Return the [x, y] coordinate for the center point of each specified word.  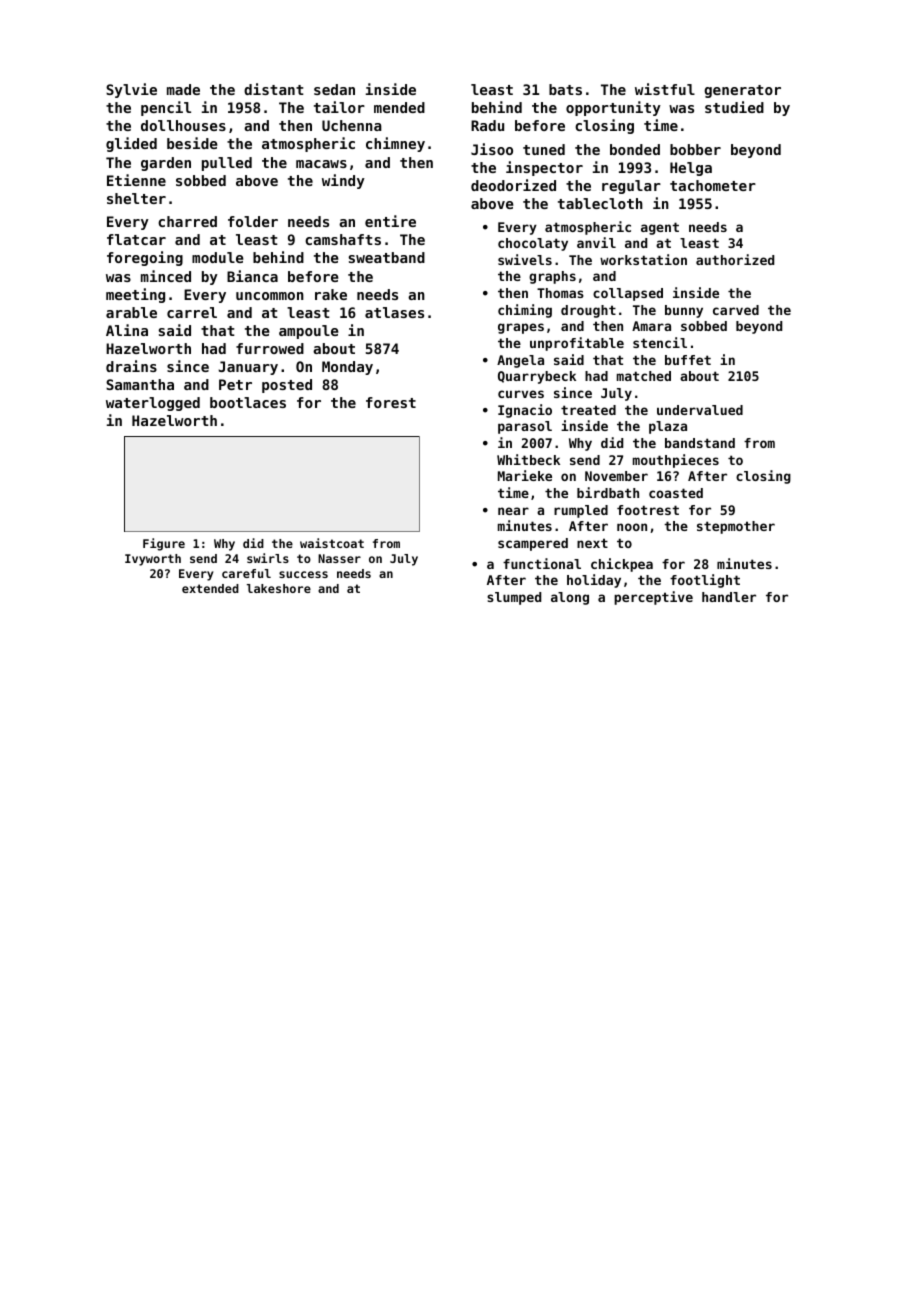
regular [631, 187]
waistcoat [332, 543]
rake [331, 294]
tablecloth [600, 203]
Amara [651, 326]
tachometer [713, 185]
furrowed [270, 348]
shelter [136, 198]
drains [131, 366]
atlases [394, 312]
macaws [321, 164]
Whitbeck [528, 459]
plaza [668, 427]
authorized [735, 259]
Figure [164, 544]
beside [192, 143]
